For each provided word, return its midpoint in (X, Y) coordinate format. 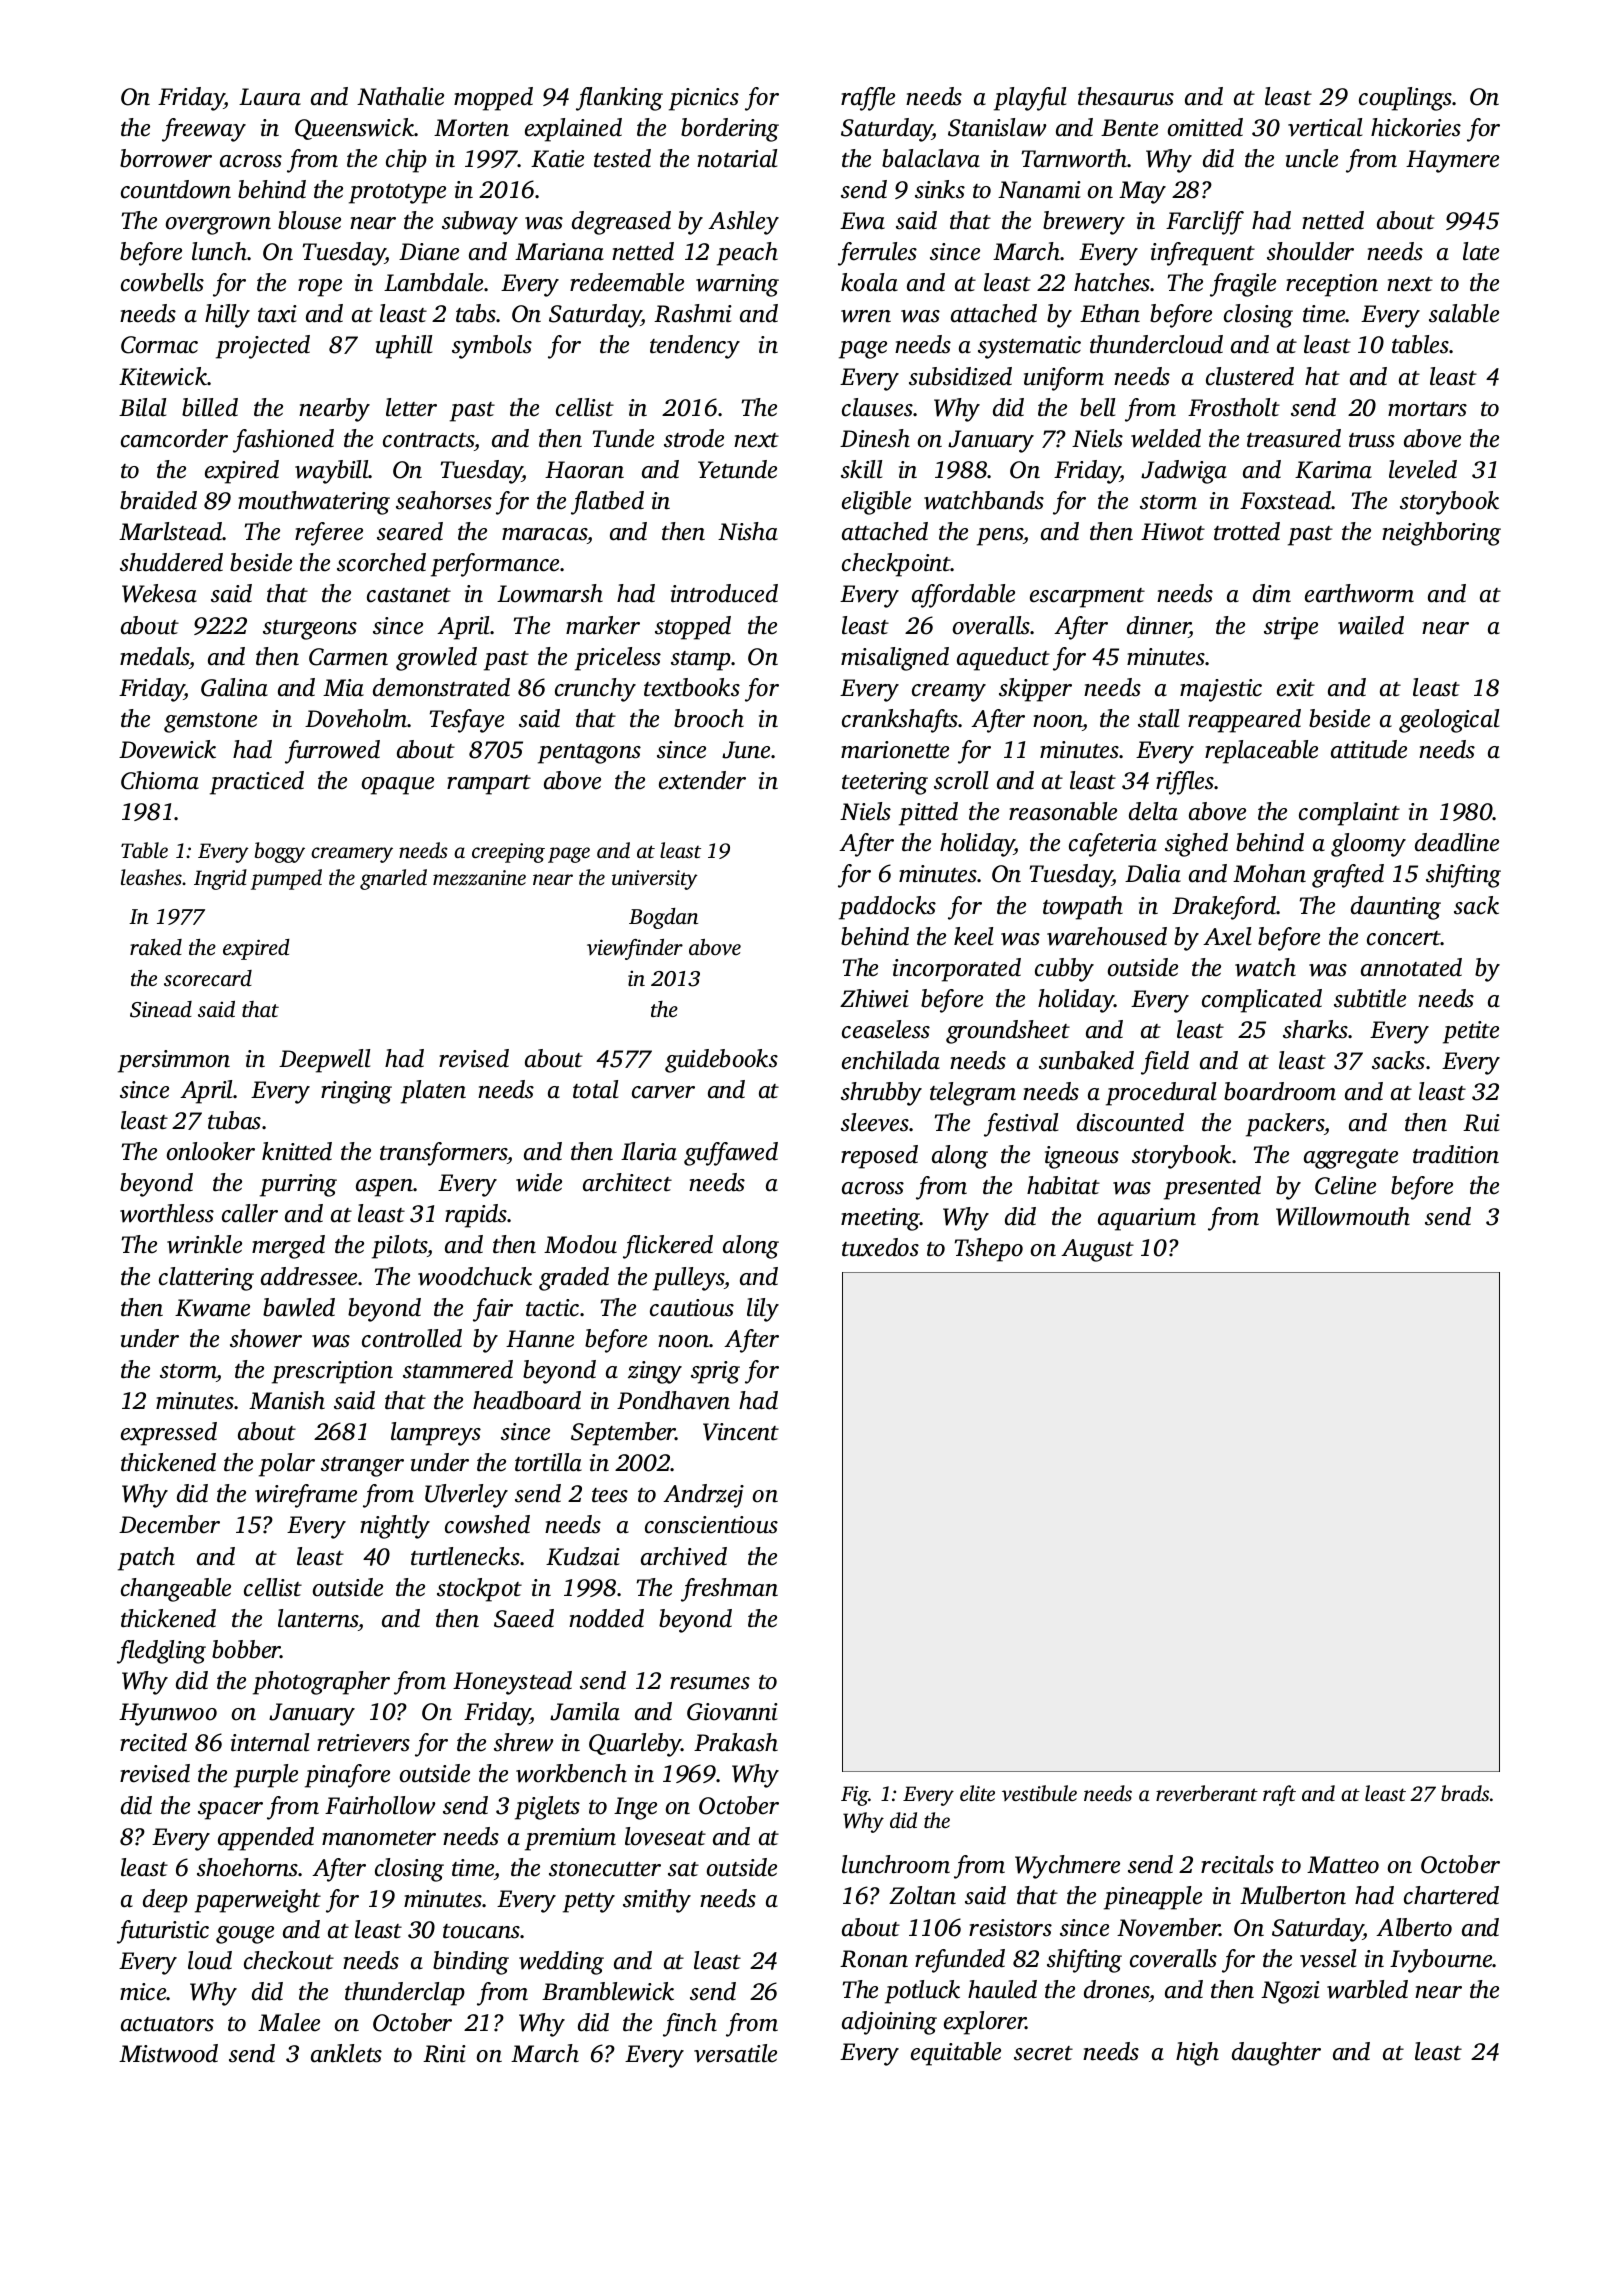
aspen (385, 1188)
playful (1030, 99)
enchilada (891, 1060)
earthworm (1359, 593)
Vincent (741, 1432)
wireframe (306, 1496)
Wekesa (159, 593)
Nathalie (400, 96)
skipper (1035, 690)
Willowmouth (1343, 1216)
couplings (1405, 99)
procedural (1161, 1094)
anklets (346, 2053)
